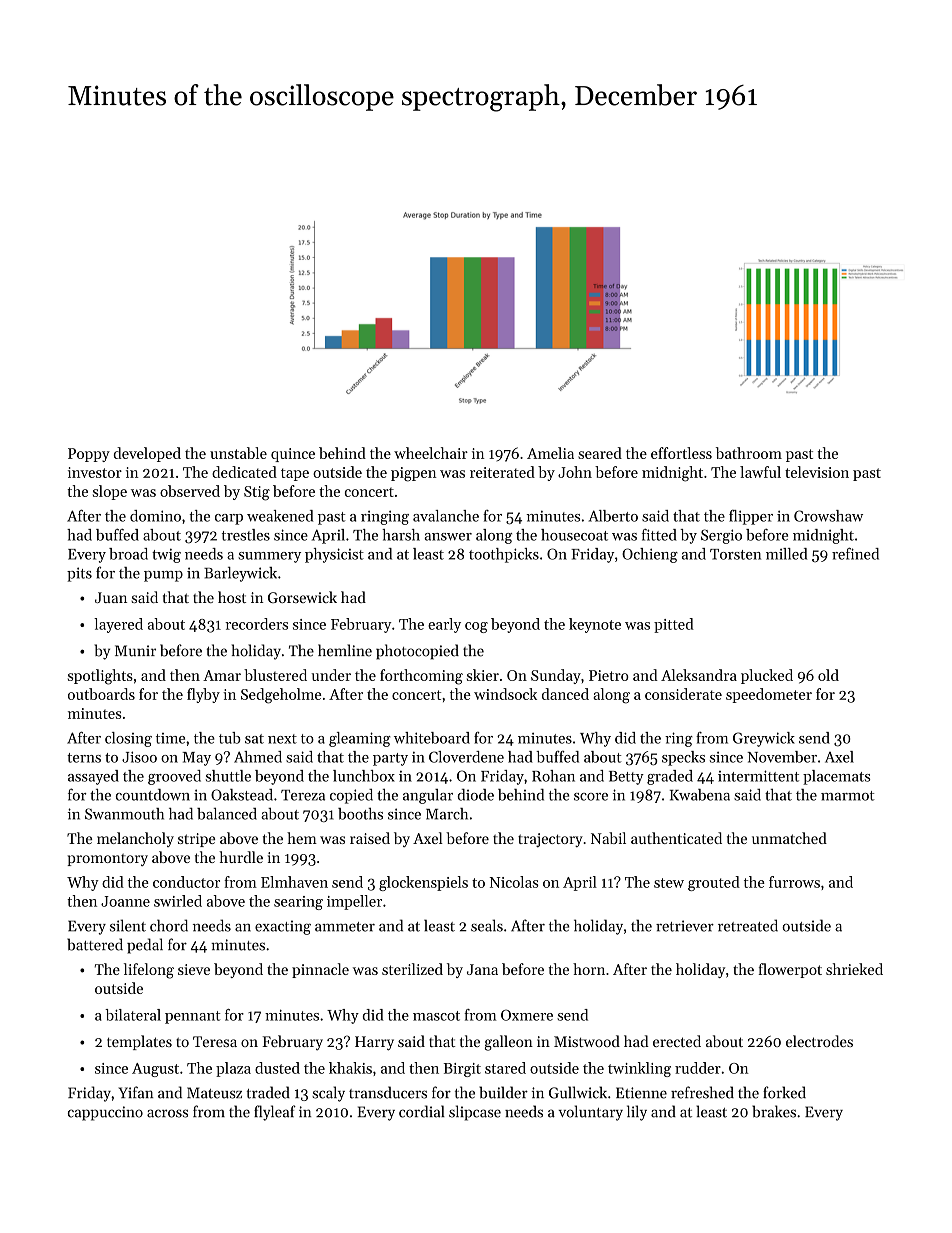  Describe the element at coordinates (819, 1041) in the image. I see `electrodes` at that location.
